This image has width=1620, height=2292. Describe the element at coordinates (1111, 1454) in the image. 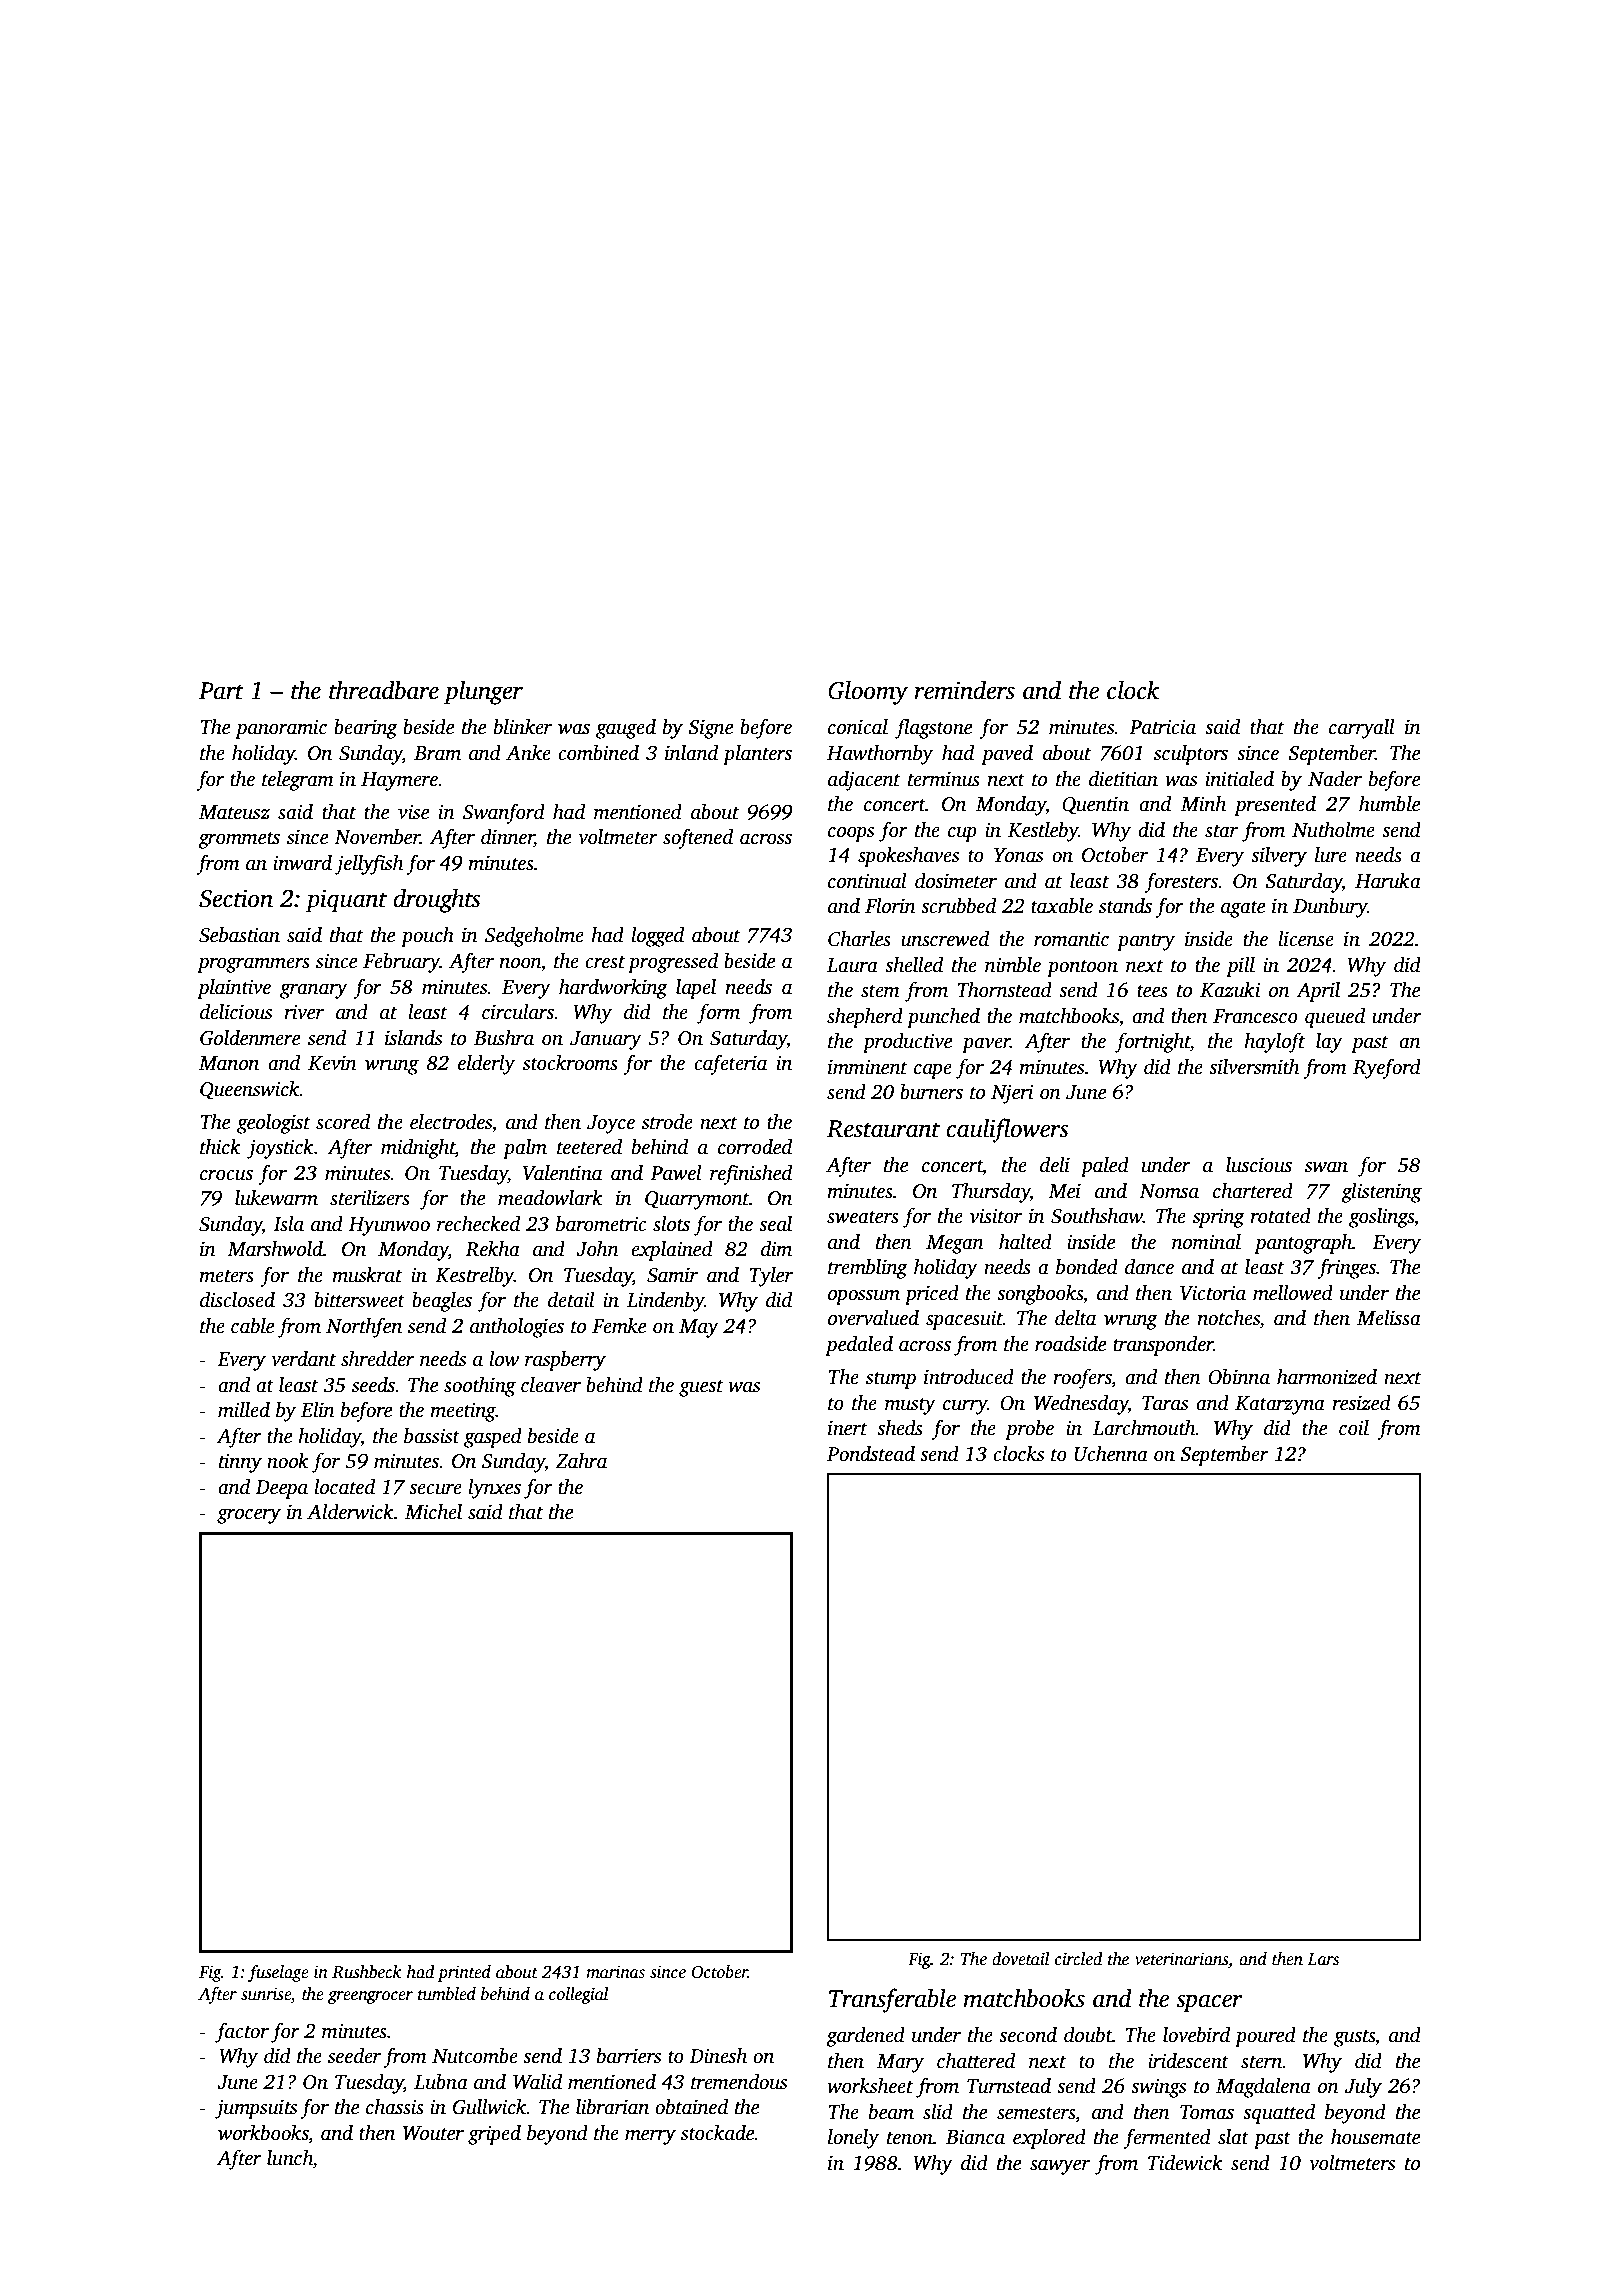

I see `Uchenna` at that location.
